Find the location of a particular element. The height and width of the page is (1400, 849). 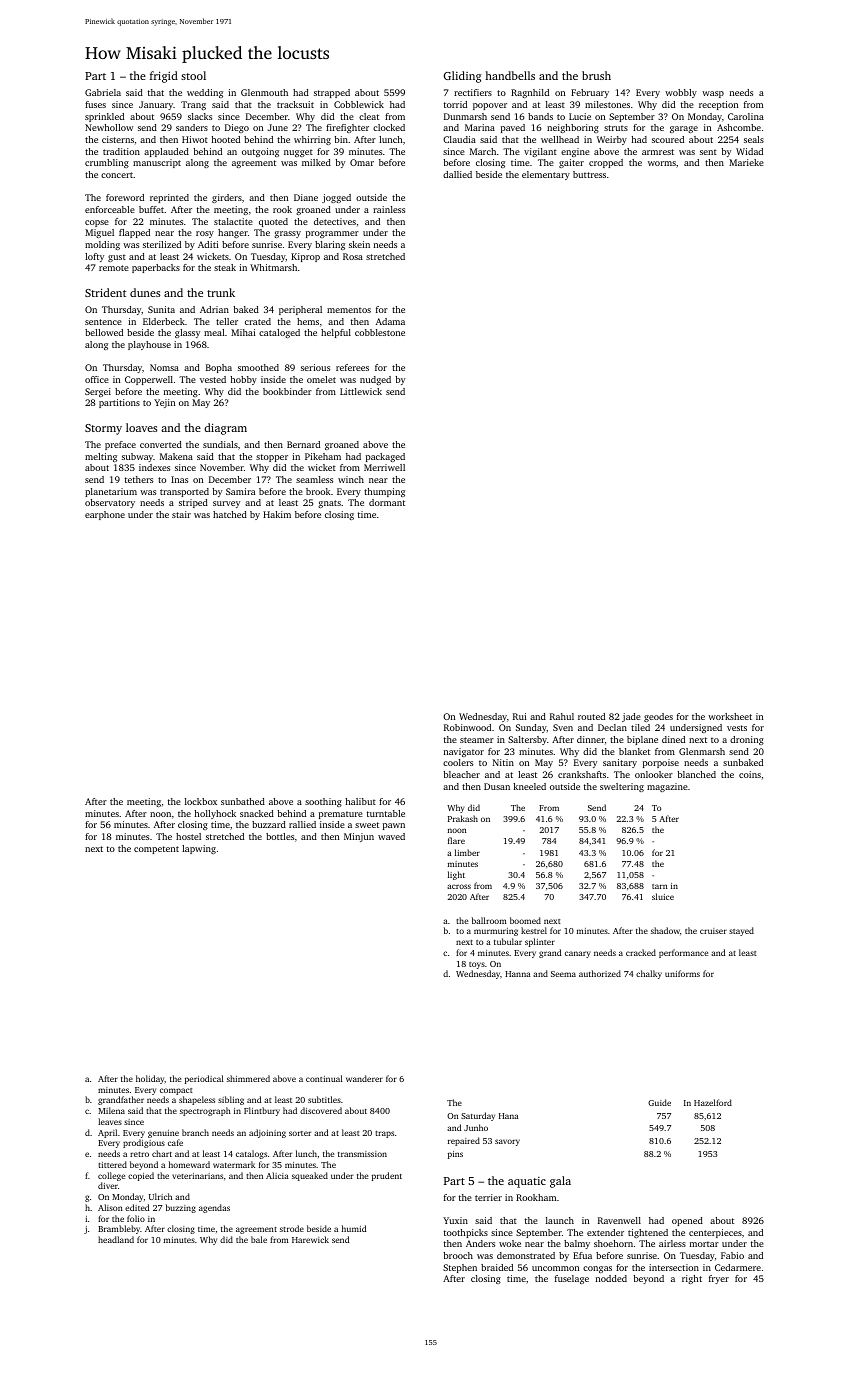

Cedarmere is located at coordinates (738, 1267).
